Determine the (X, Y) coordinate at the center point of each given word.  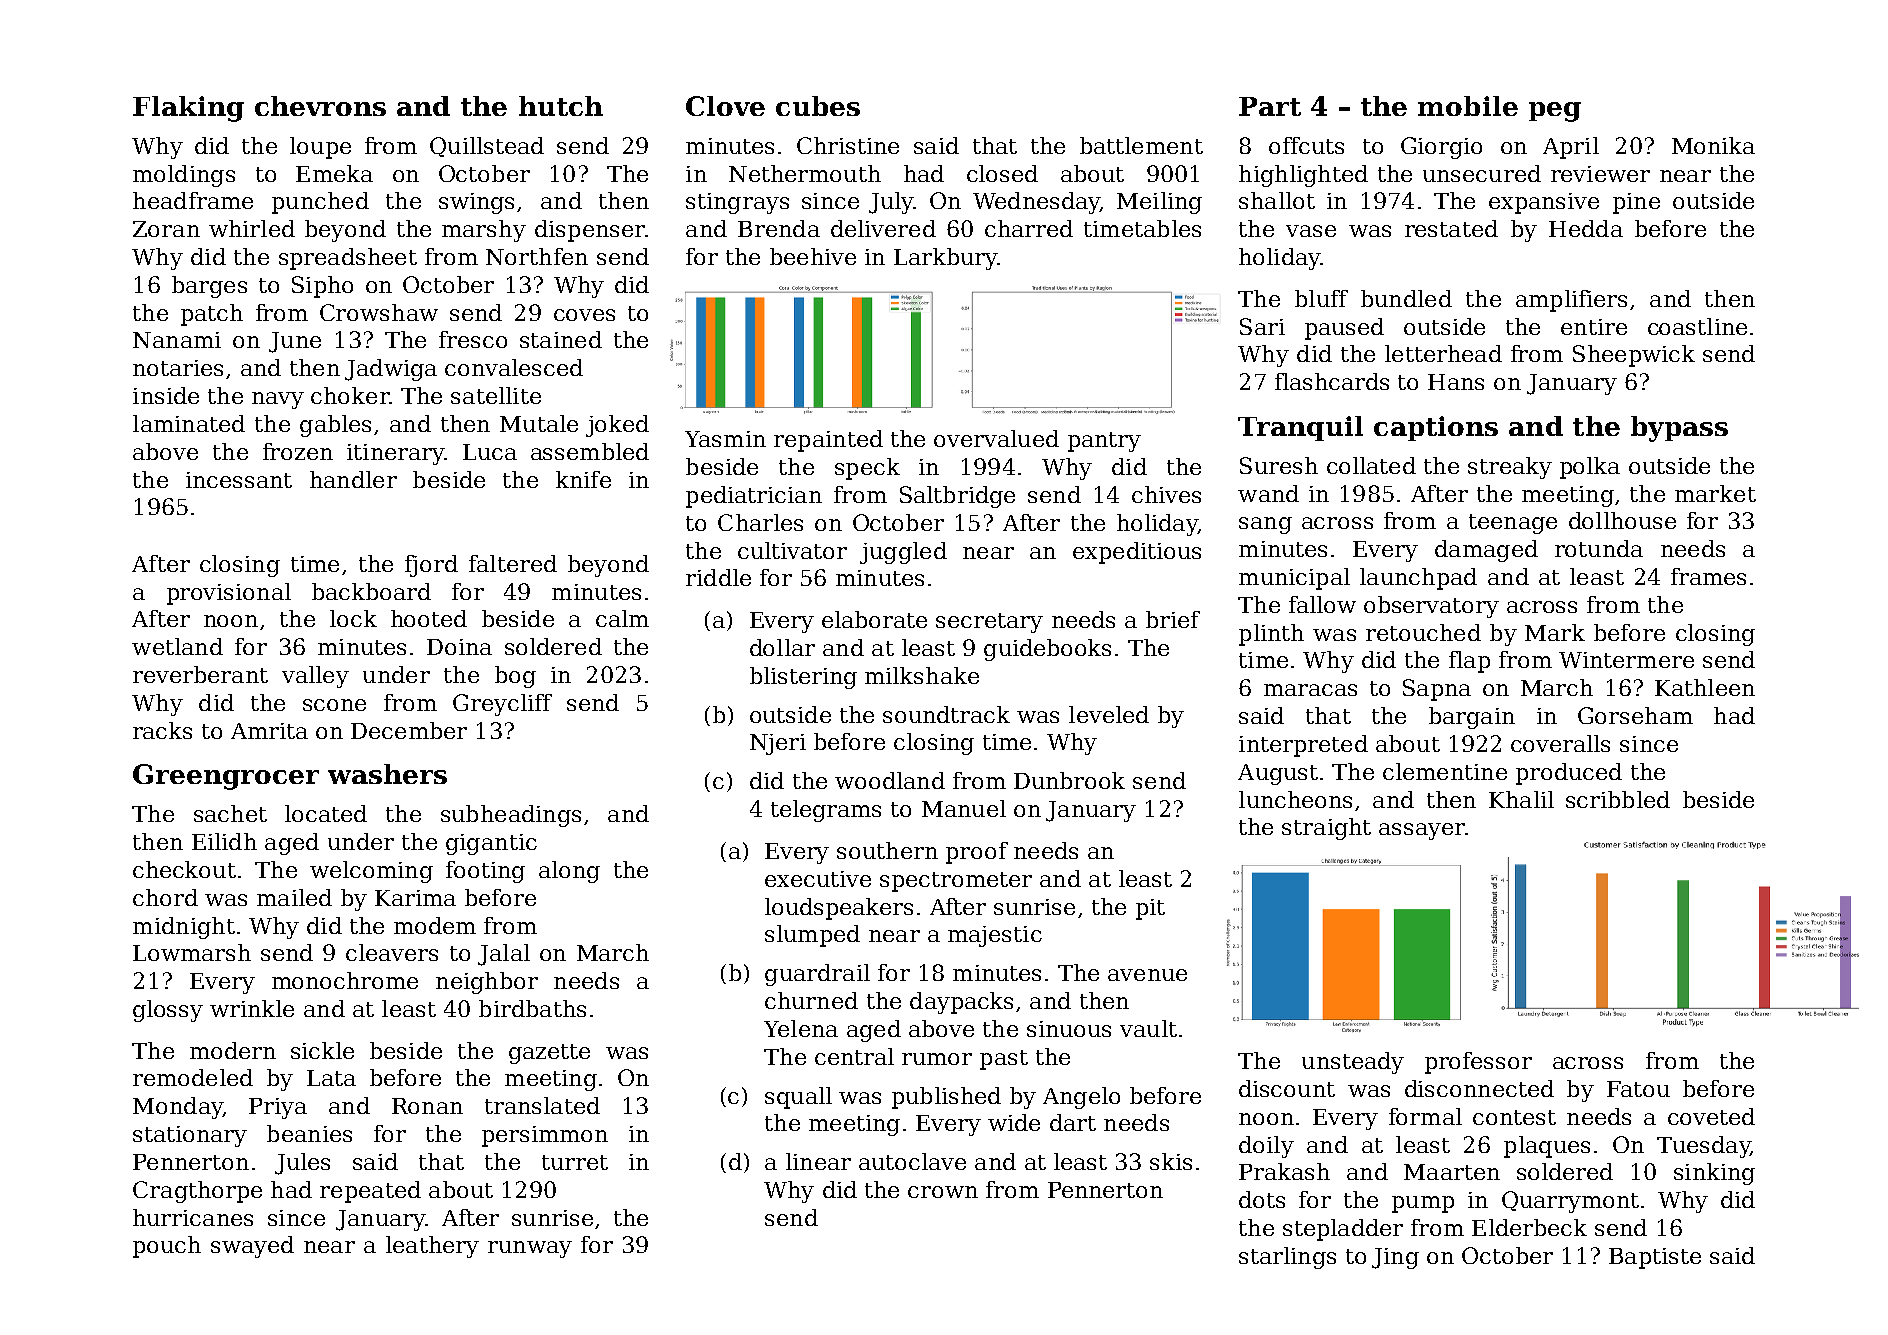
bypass (1679, 429)
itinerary (395, 454)
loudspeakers (839, 909)
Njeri (778, 744)
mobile (1468, 106)
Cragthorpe (197, 1192)
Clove (725, 106)
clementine (1445, 771)
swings (476, 203)
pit (1150, 909)
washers (387, 774)
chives (1166, 494)
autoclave (912, 1161)
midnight (184, 928)
